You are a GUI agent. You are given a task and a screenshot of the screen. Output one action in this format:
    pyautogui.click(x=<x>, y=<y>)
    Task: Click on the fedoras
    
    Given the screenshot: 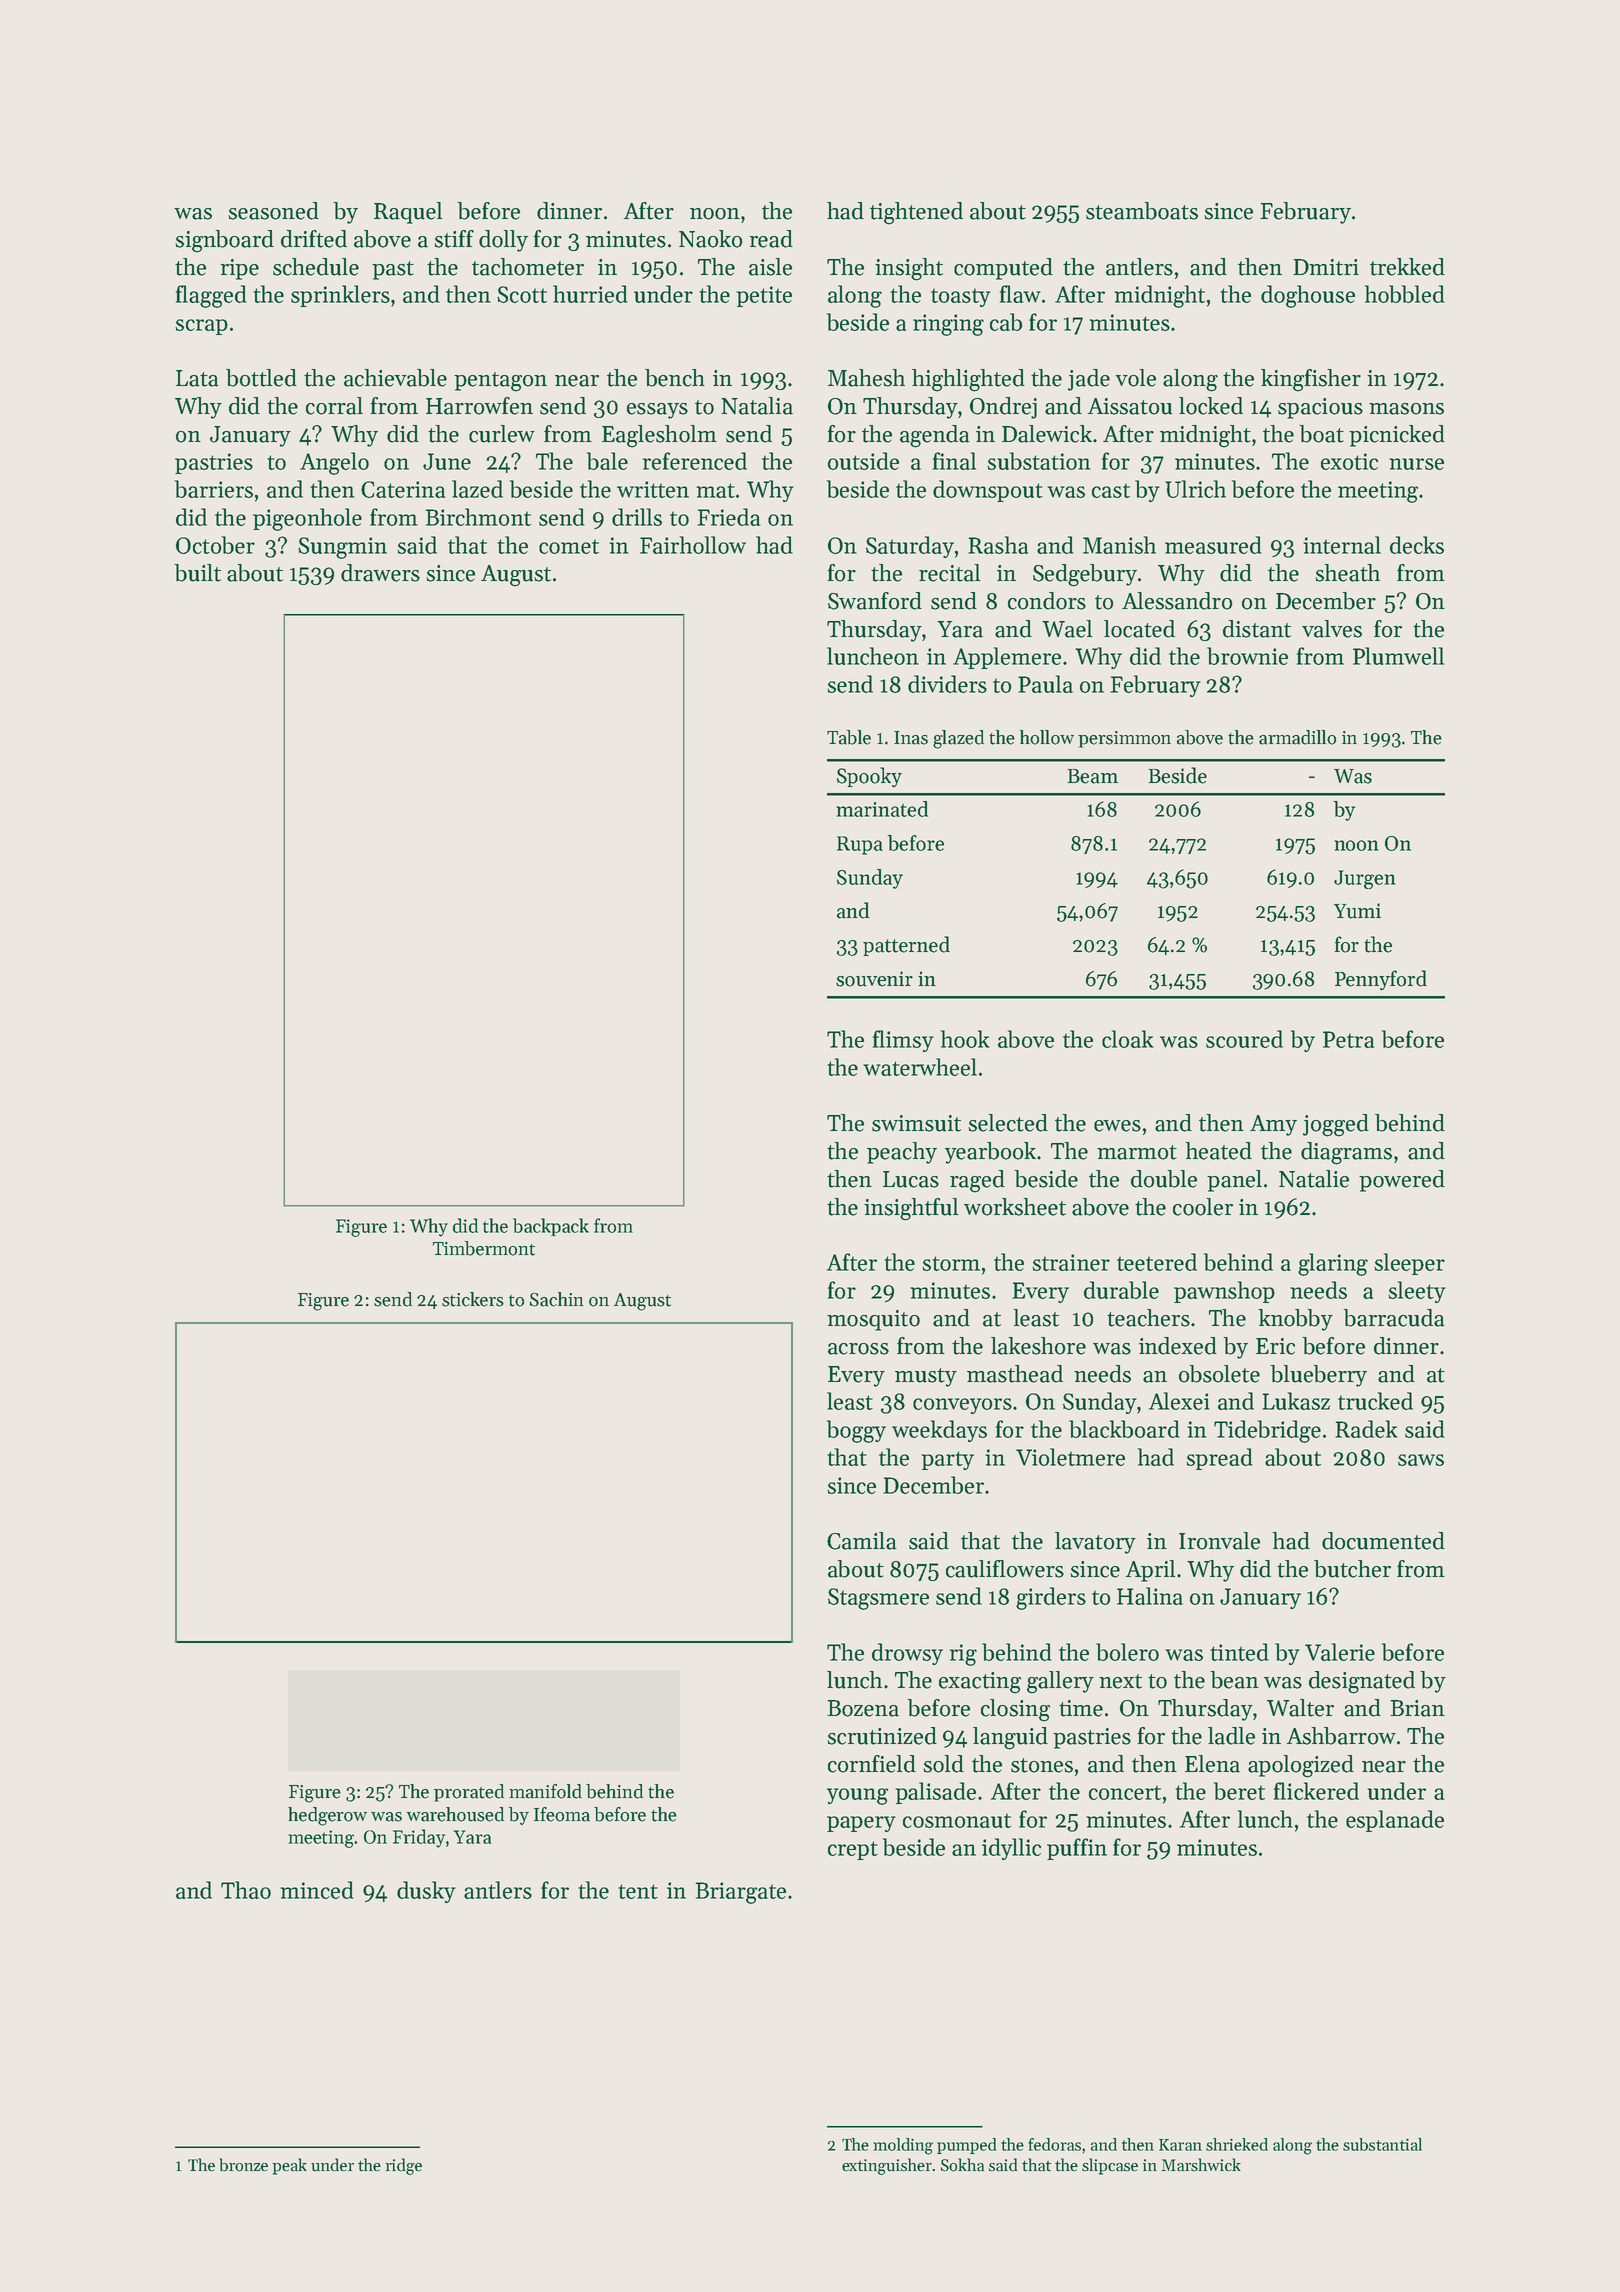 What is the action you would take?
    pyautogui.click(x=1054, y=2144)
